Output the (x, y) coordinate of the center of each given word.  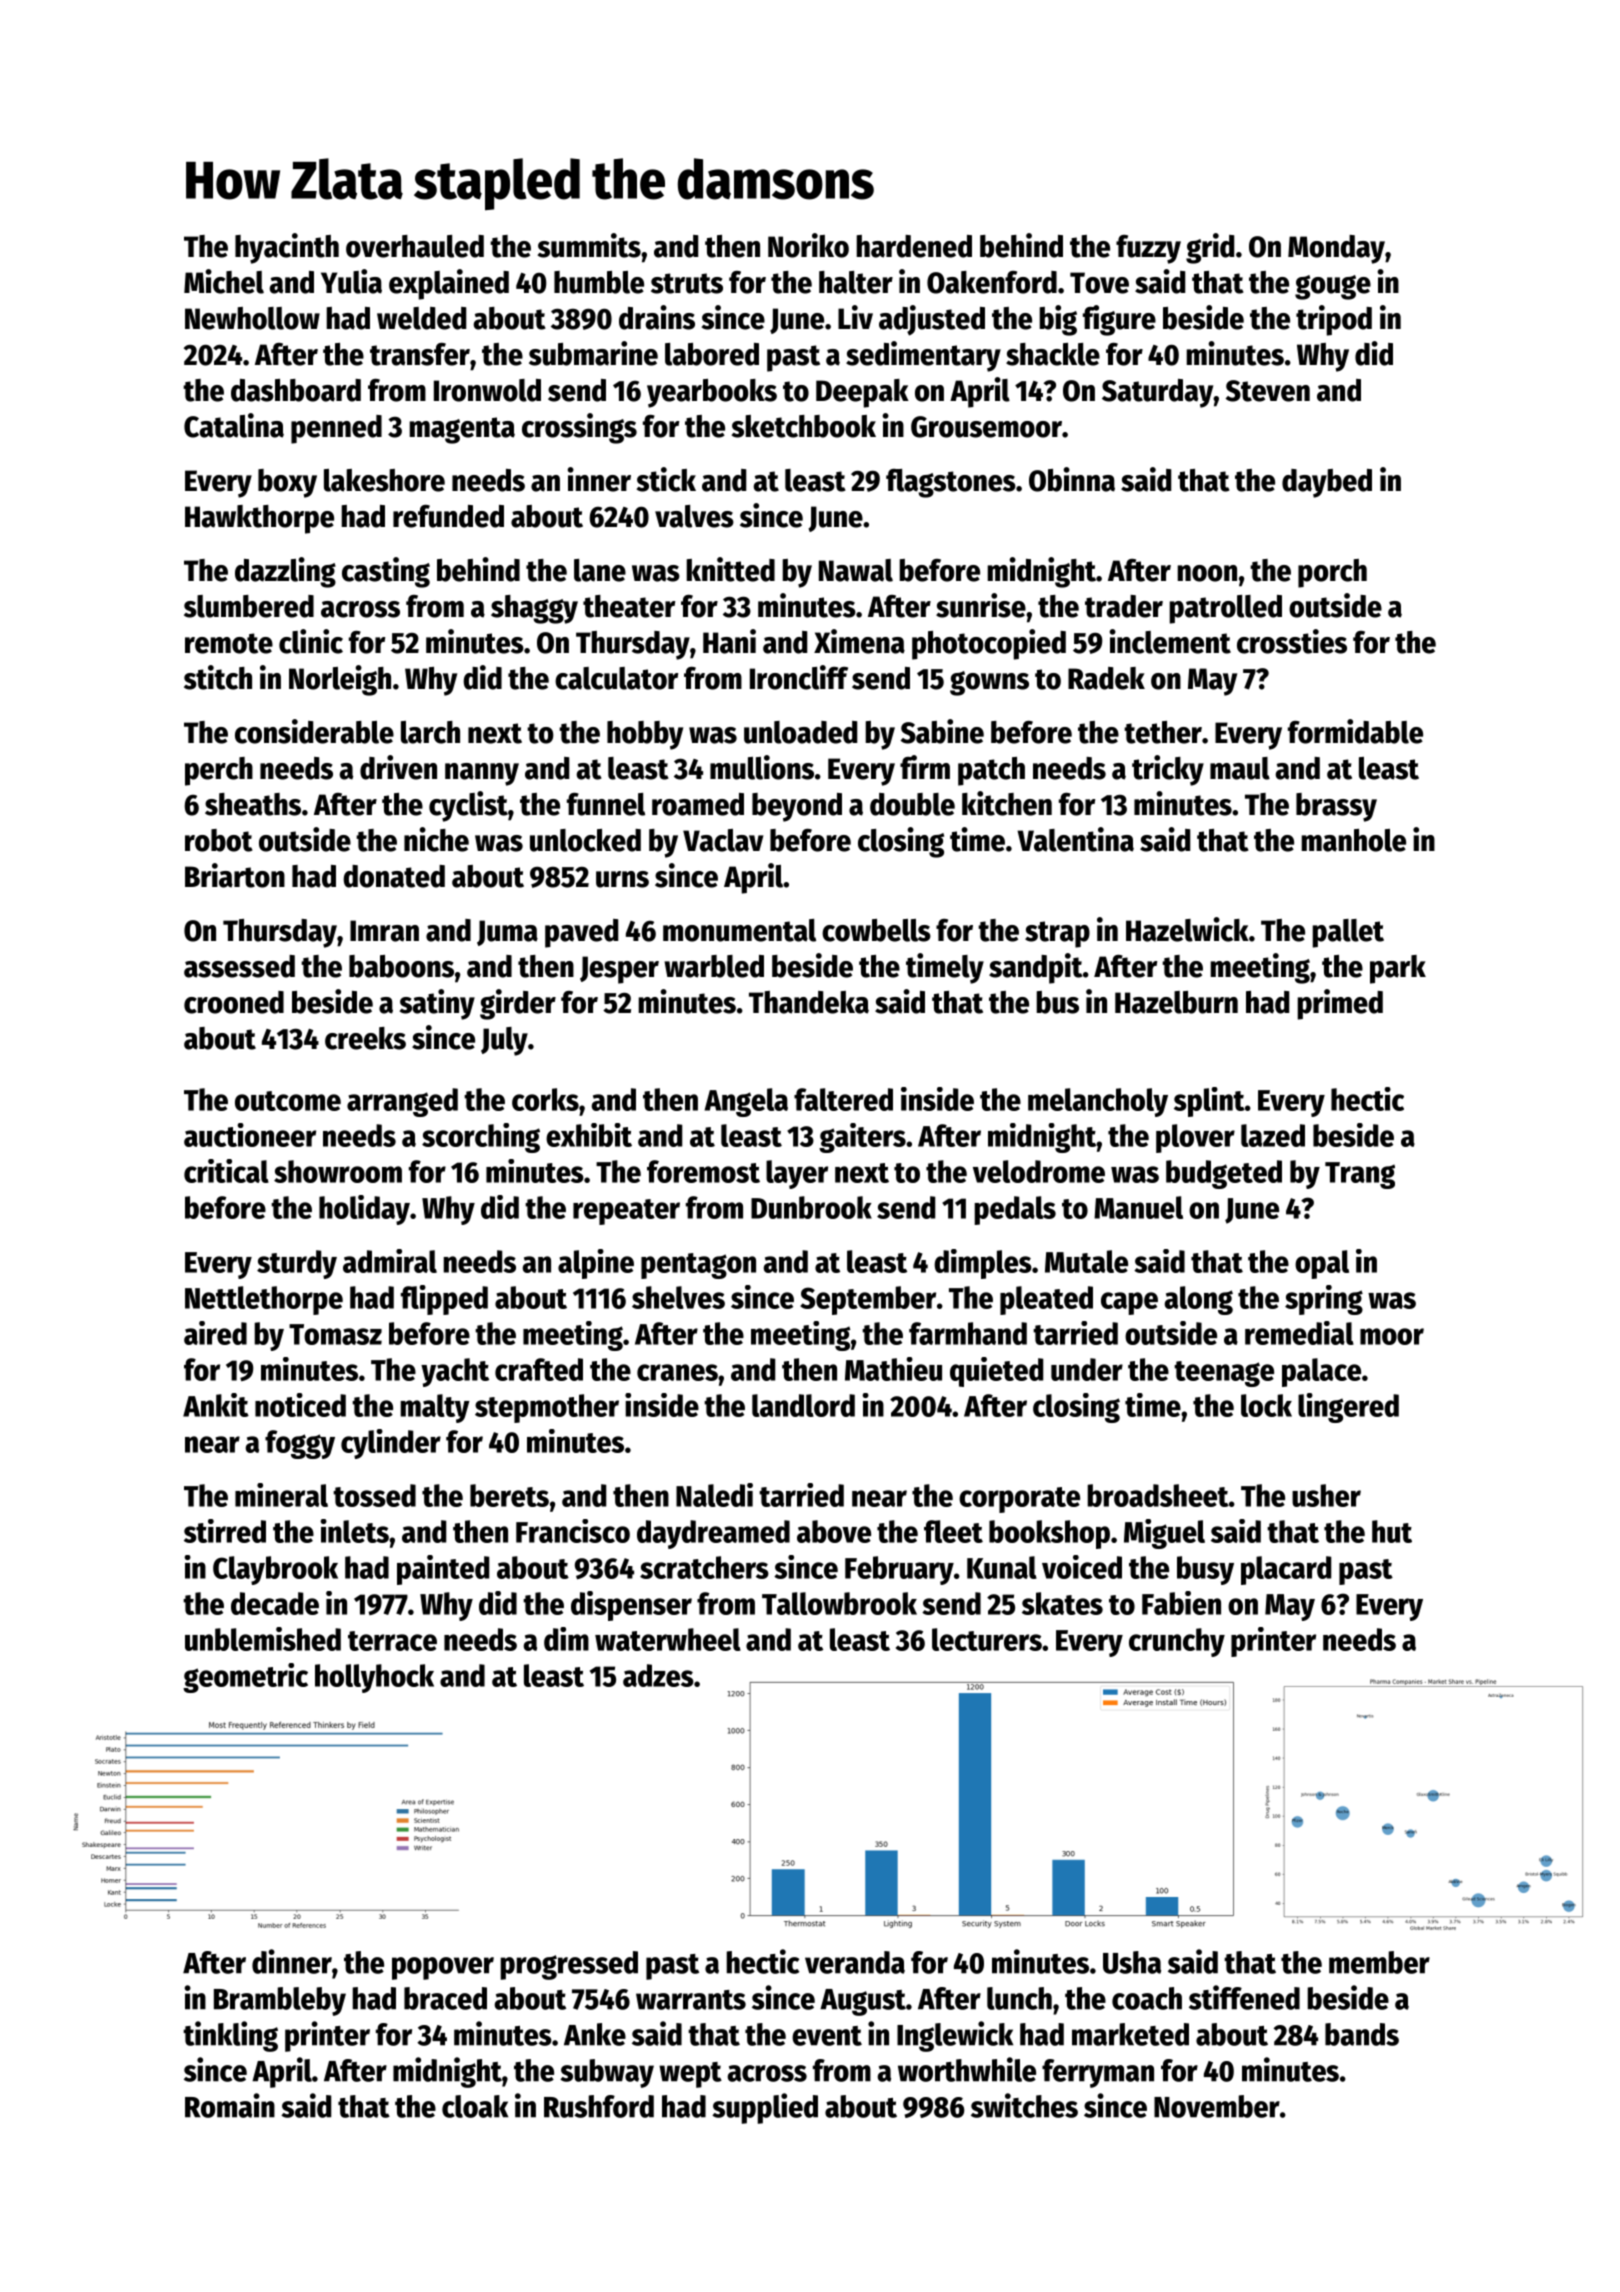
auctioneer (250, 1135)
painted (443, 1570)
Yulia (351, 281)
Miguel (1164, 1534)
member (1379, 1962)
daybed (1327, 483)
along (1198, 1300)
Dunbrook (811, 1207)
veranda (855, 1962)
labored (712, 354)
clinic (311, 641)
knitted (730, 569)
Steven (1268, 391)
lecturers (987, 1639)
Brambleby (280, 2001)
